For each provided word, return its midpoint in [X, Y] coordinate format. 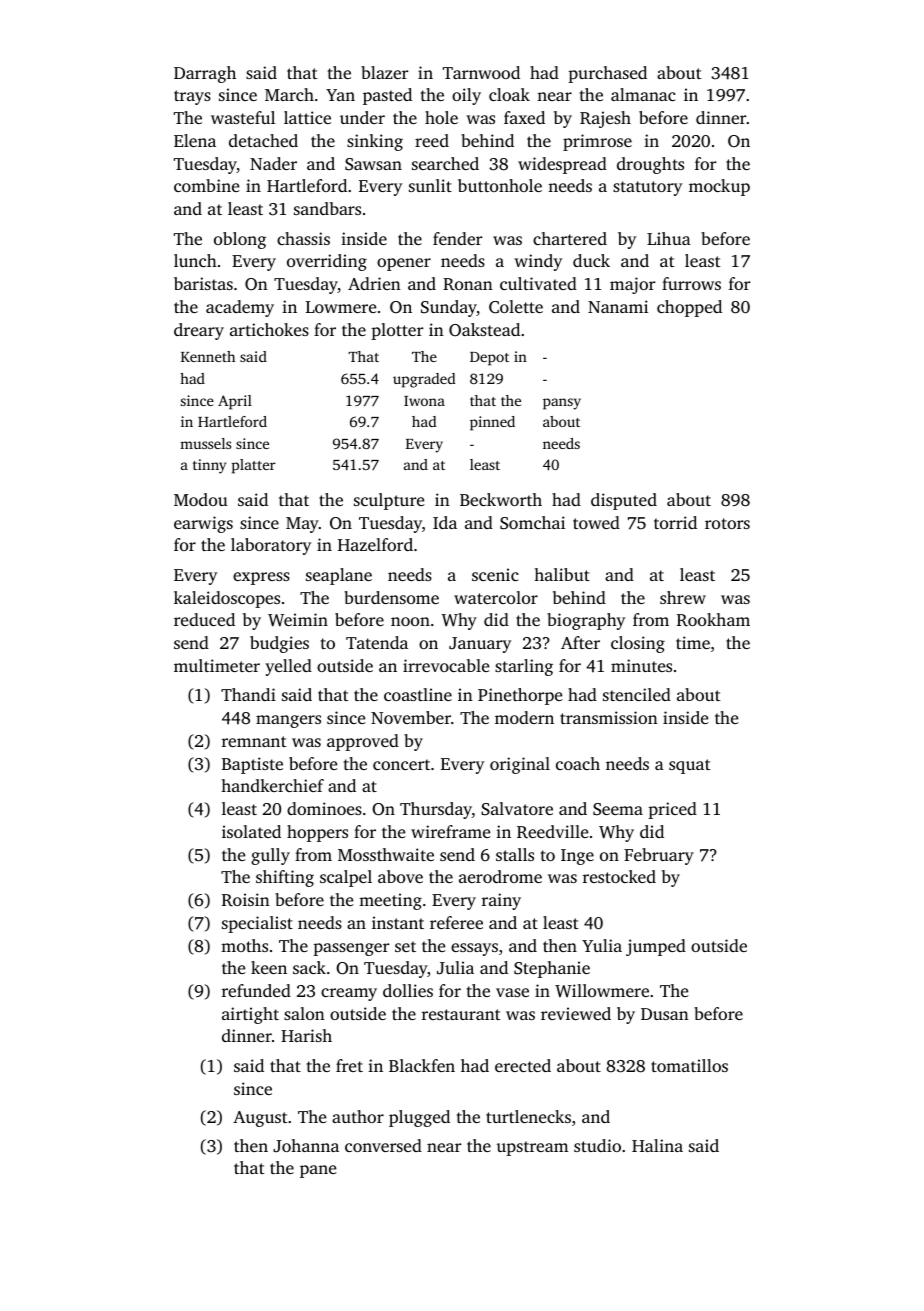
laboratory [271, 546]
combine [206, 185]
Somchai [532, 523]
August [260, 1119]
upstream [532, 1148]
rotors [727, 523]
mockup [719, 187]
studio [597, 1145]
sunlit [430, 185]
